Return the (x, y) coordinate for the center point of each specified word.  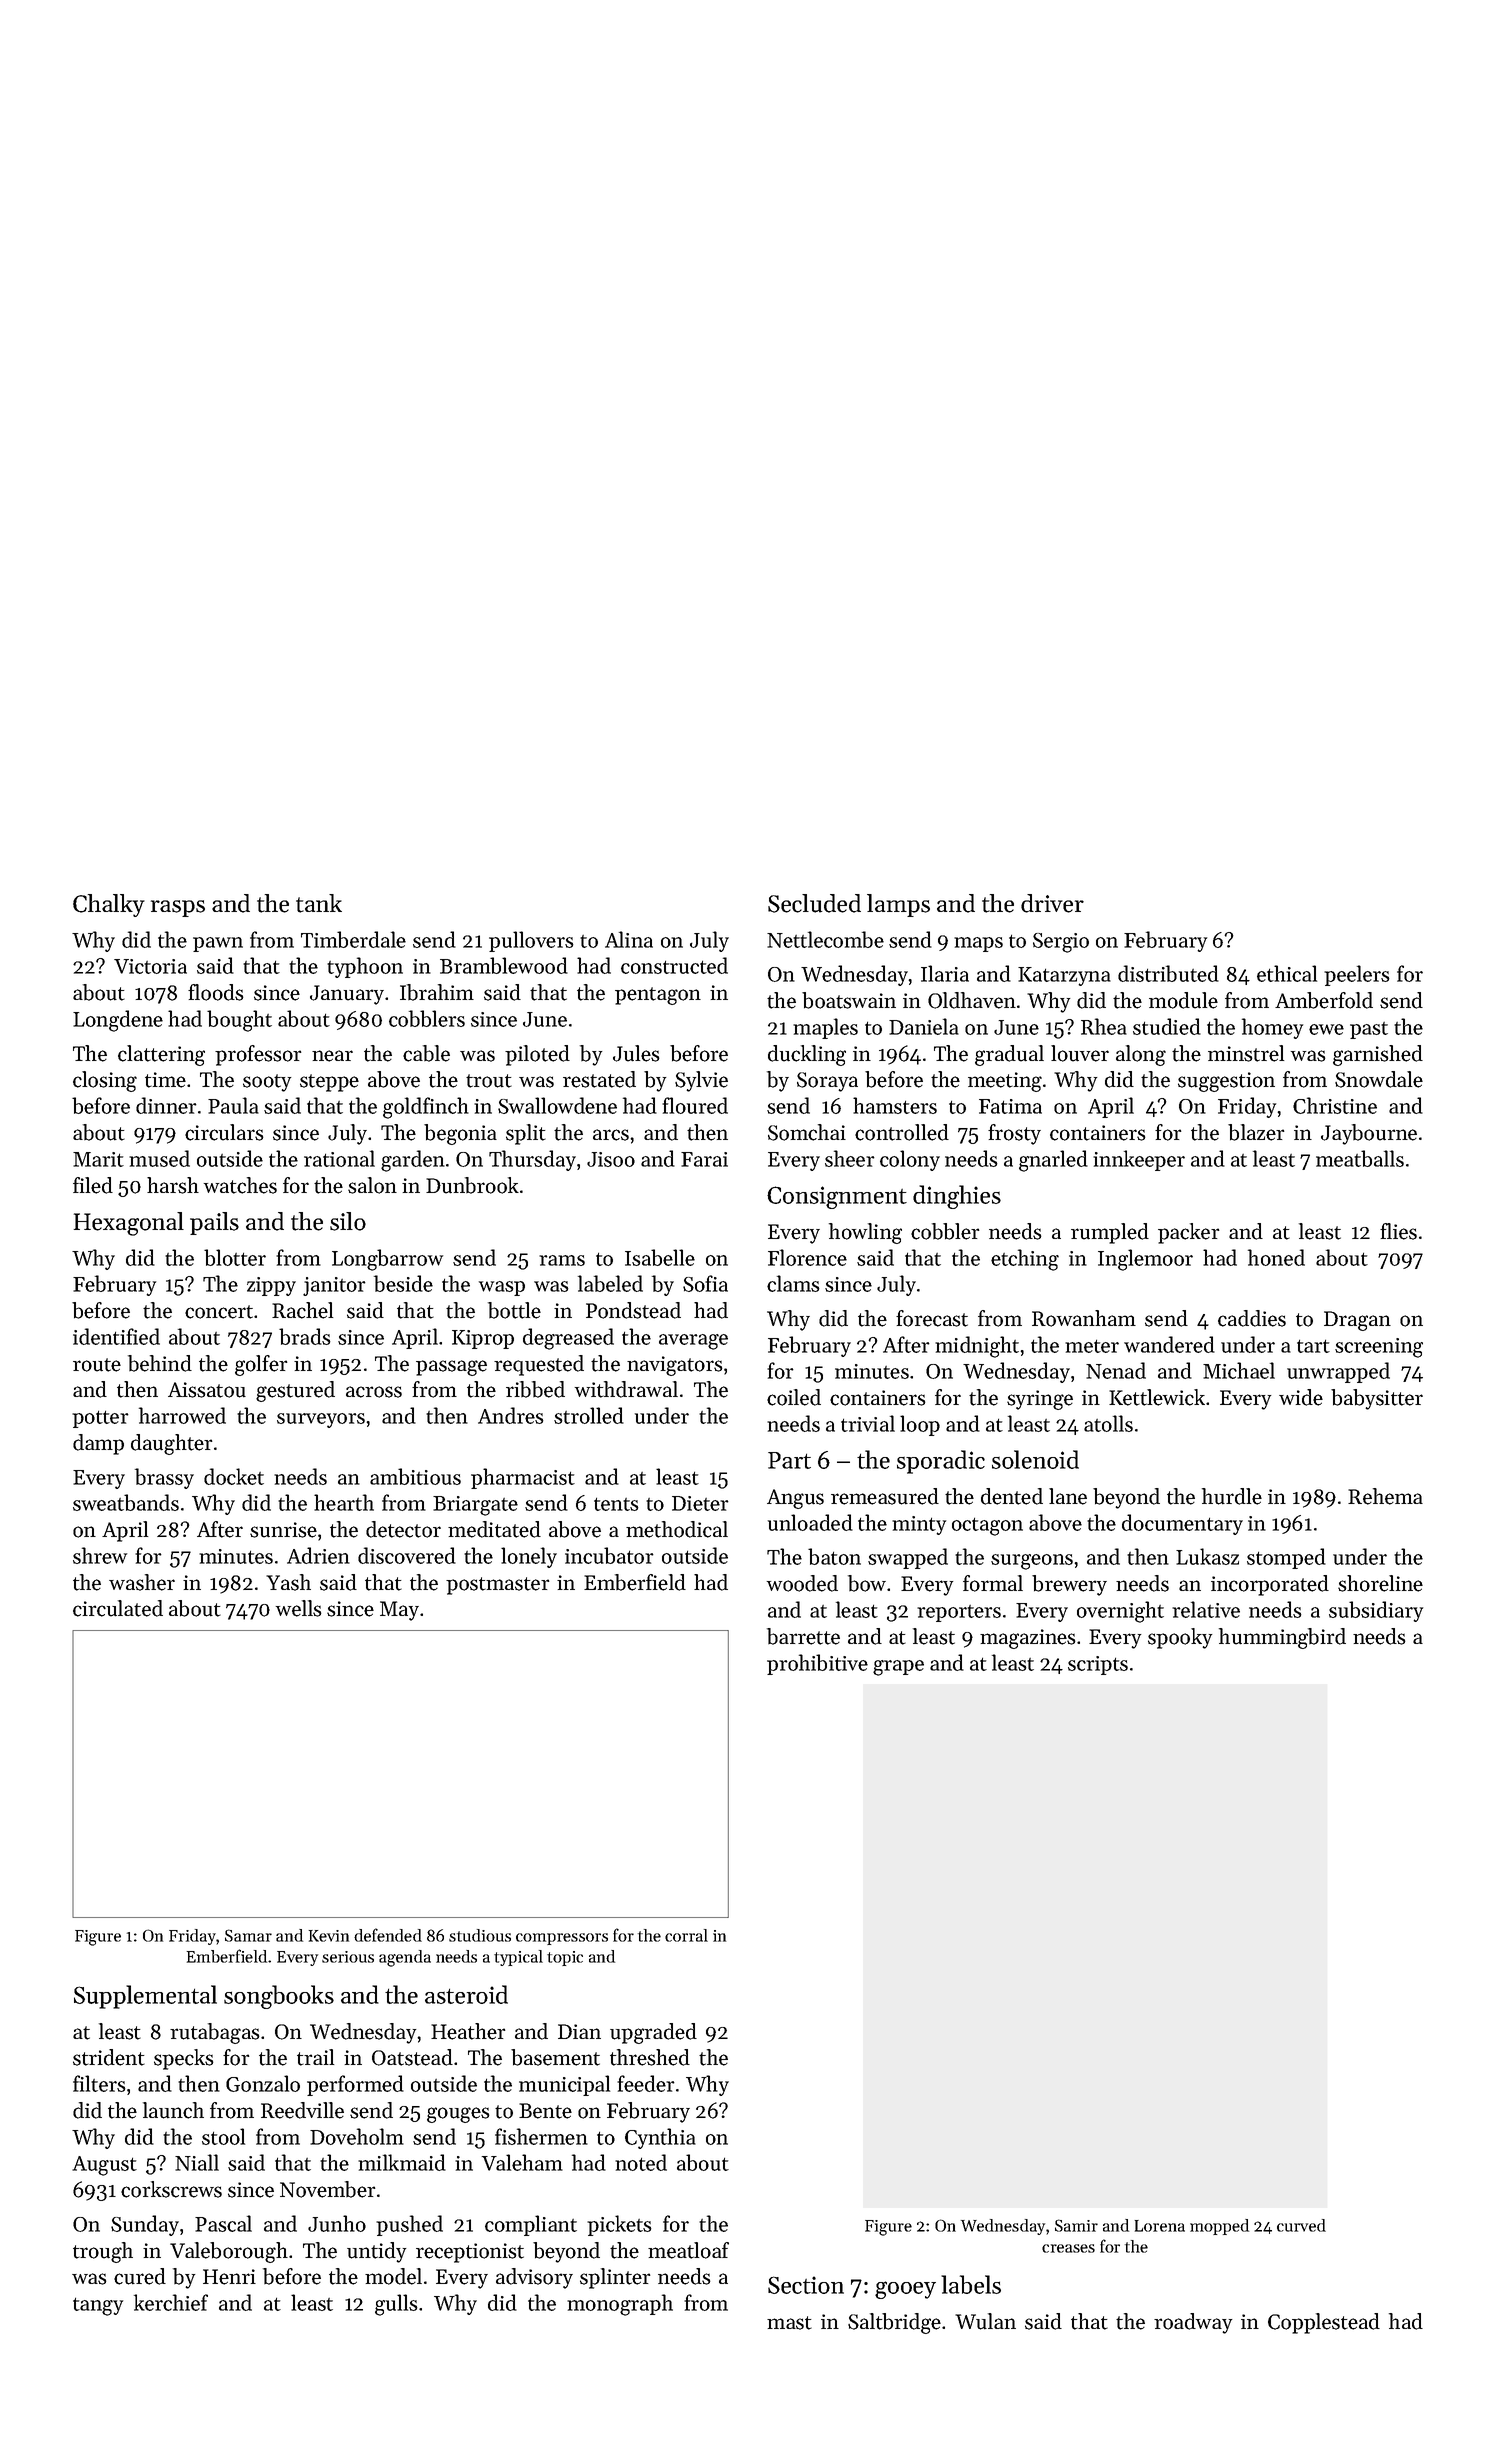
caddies (1252, 1318)
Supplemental (145, 1997)
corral (686, 1935)
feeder (646, 2083)
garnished (1378, 1055)
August (104, 2166)
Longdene (118, 1021)
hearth (344, 1502)
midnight (977, 1347)
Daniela (924, 1026)
